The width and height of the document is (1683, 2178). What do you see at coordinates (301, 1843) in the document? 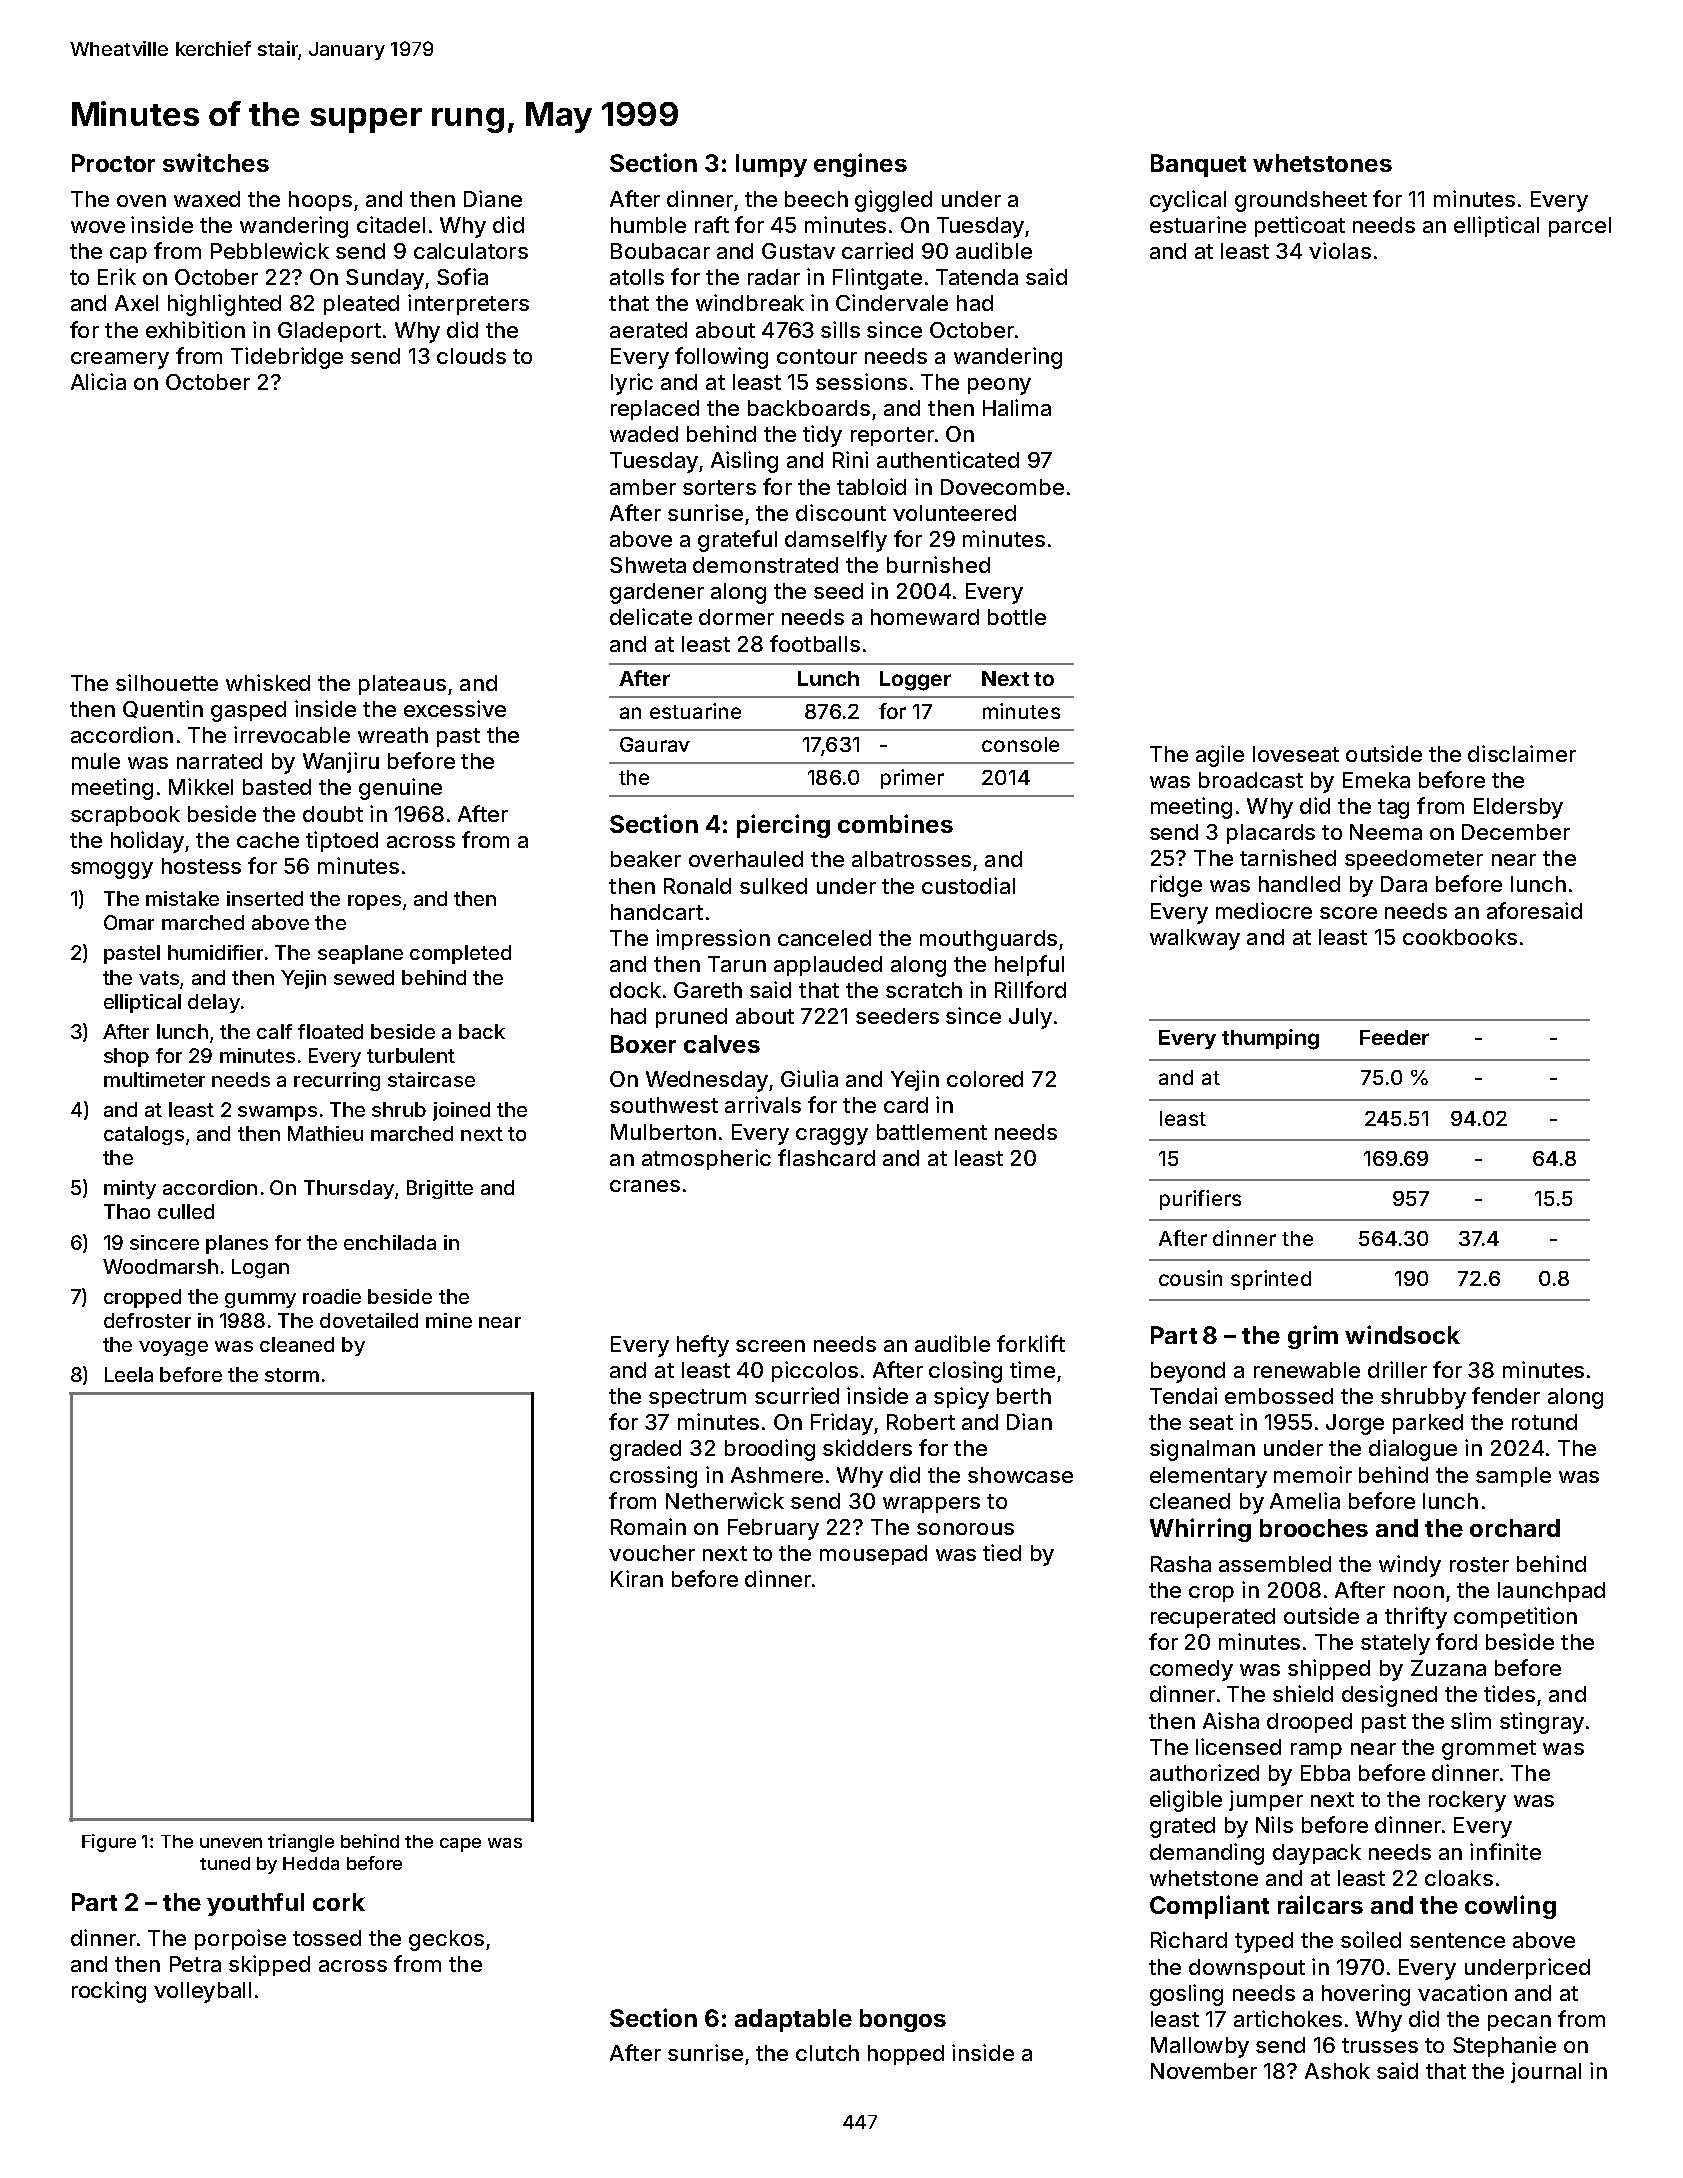
I see `triangle` at bounding box center [301, 1843].
